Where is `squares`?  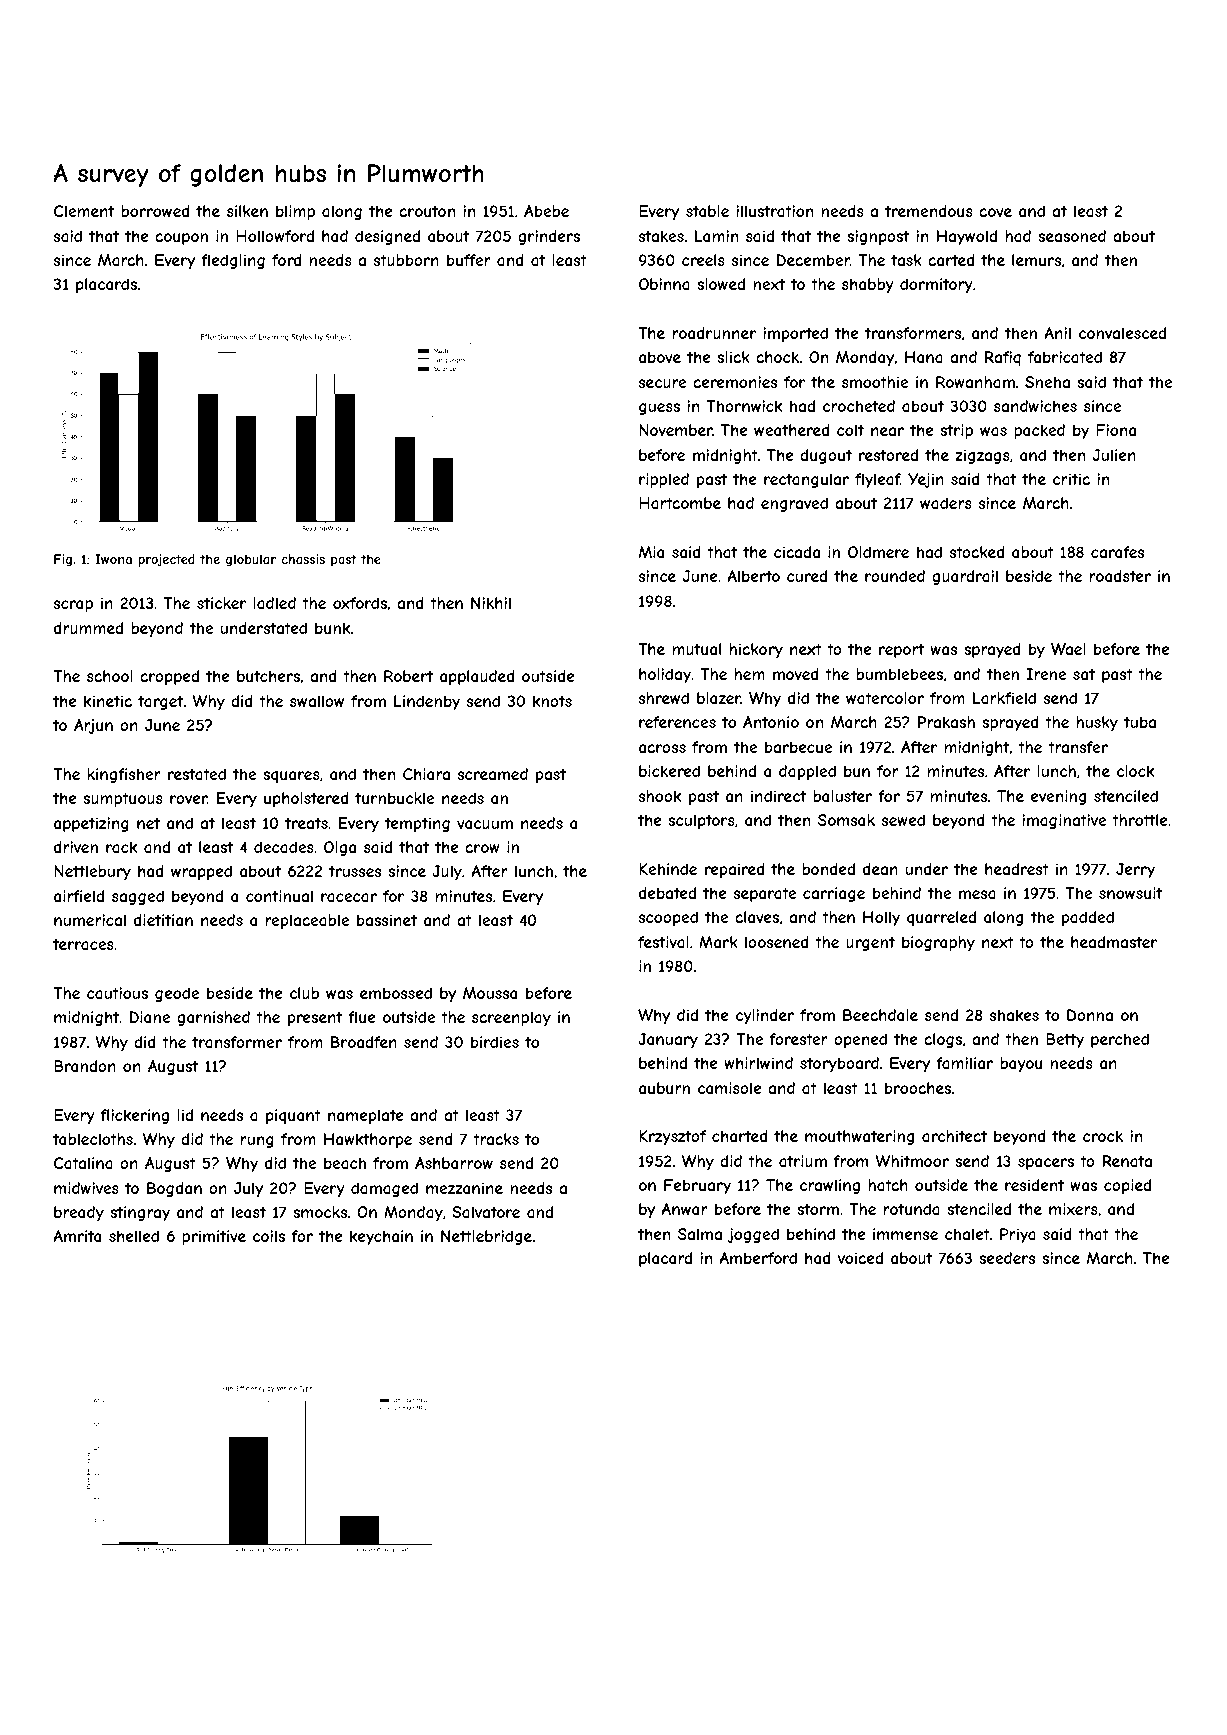 squares is located at coordinates (291, 777).
